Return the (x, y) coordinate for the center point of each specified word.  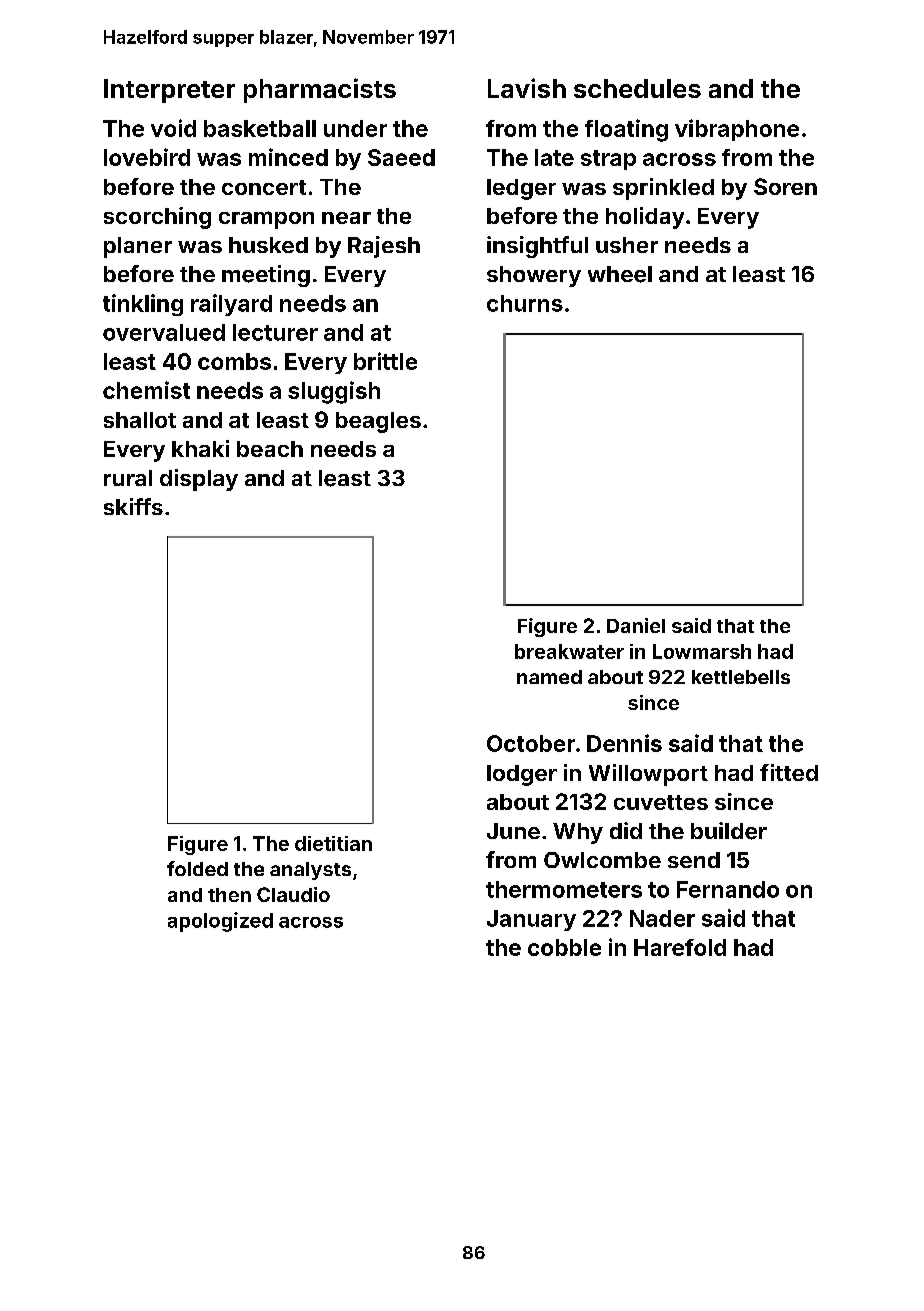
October (531, 743)
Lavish (527, 88)
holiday (645, 218)
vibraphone (737, 130)
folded (197, 868)
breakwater (569, 651)
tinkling (143, 305)
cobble (564, 947)
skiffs (133, 506)
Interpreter (169, 91)
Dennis (624, 743)
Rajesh (384, 247)
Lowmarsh (702, 651)
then (229, 895)
